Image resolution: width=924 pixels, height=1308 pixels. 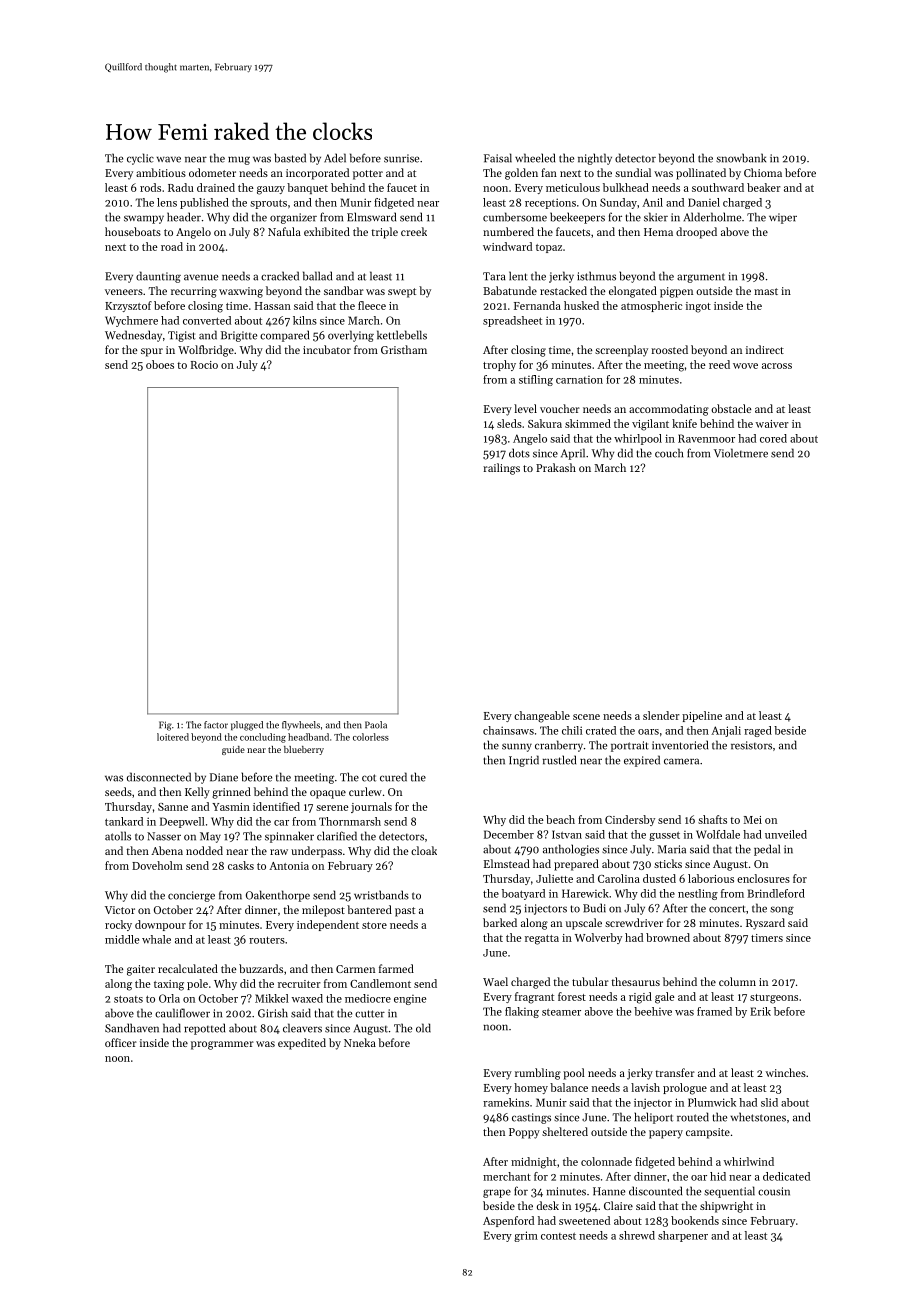 What do you see at coordinates (293, 218) in the document?
I see `organizer` at bounding box center [293, 218].
